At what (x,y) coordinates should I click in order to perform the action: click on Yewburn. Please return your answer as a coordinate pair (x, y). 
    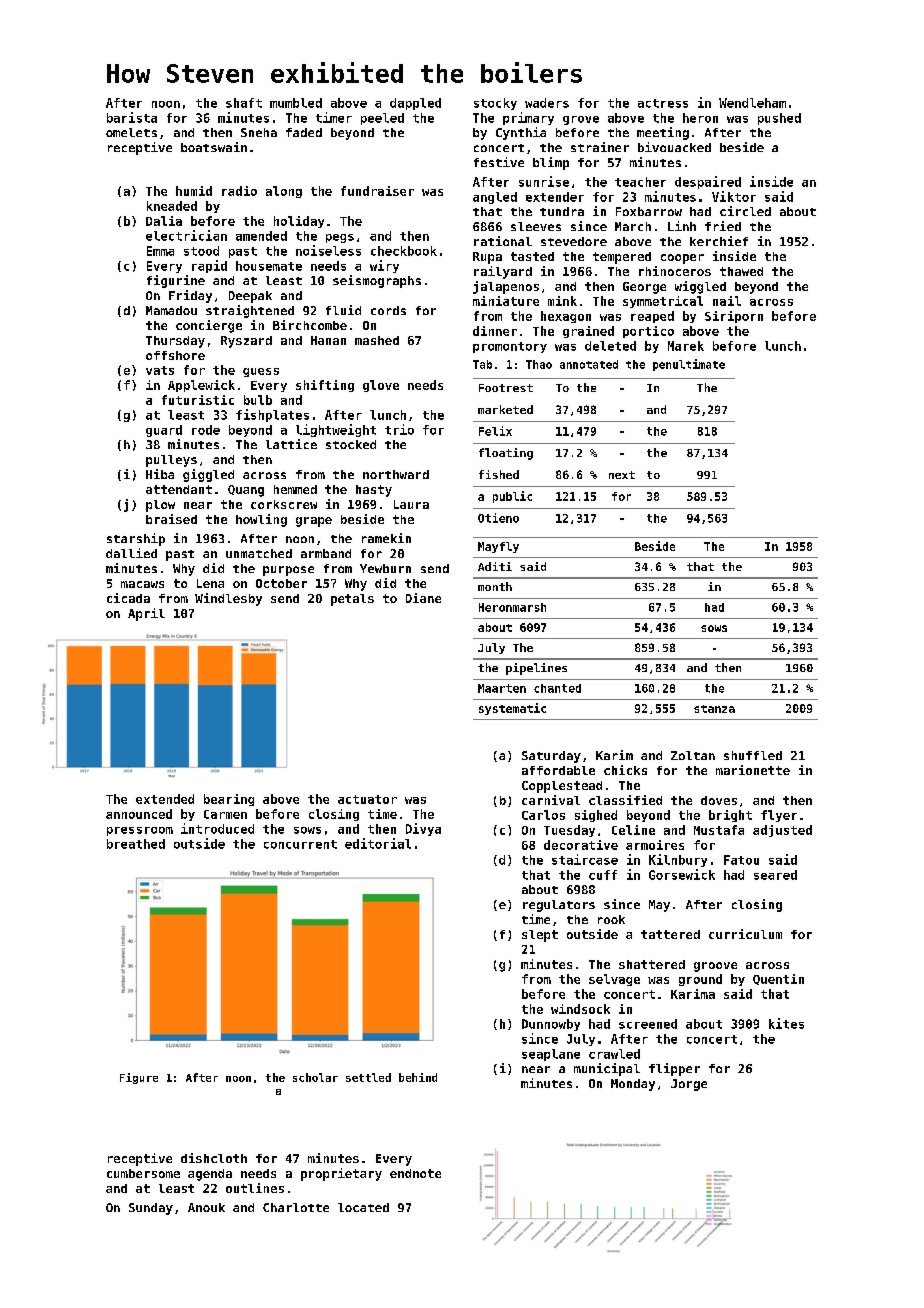
    Looking at the image, I should click on (385, 568).
